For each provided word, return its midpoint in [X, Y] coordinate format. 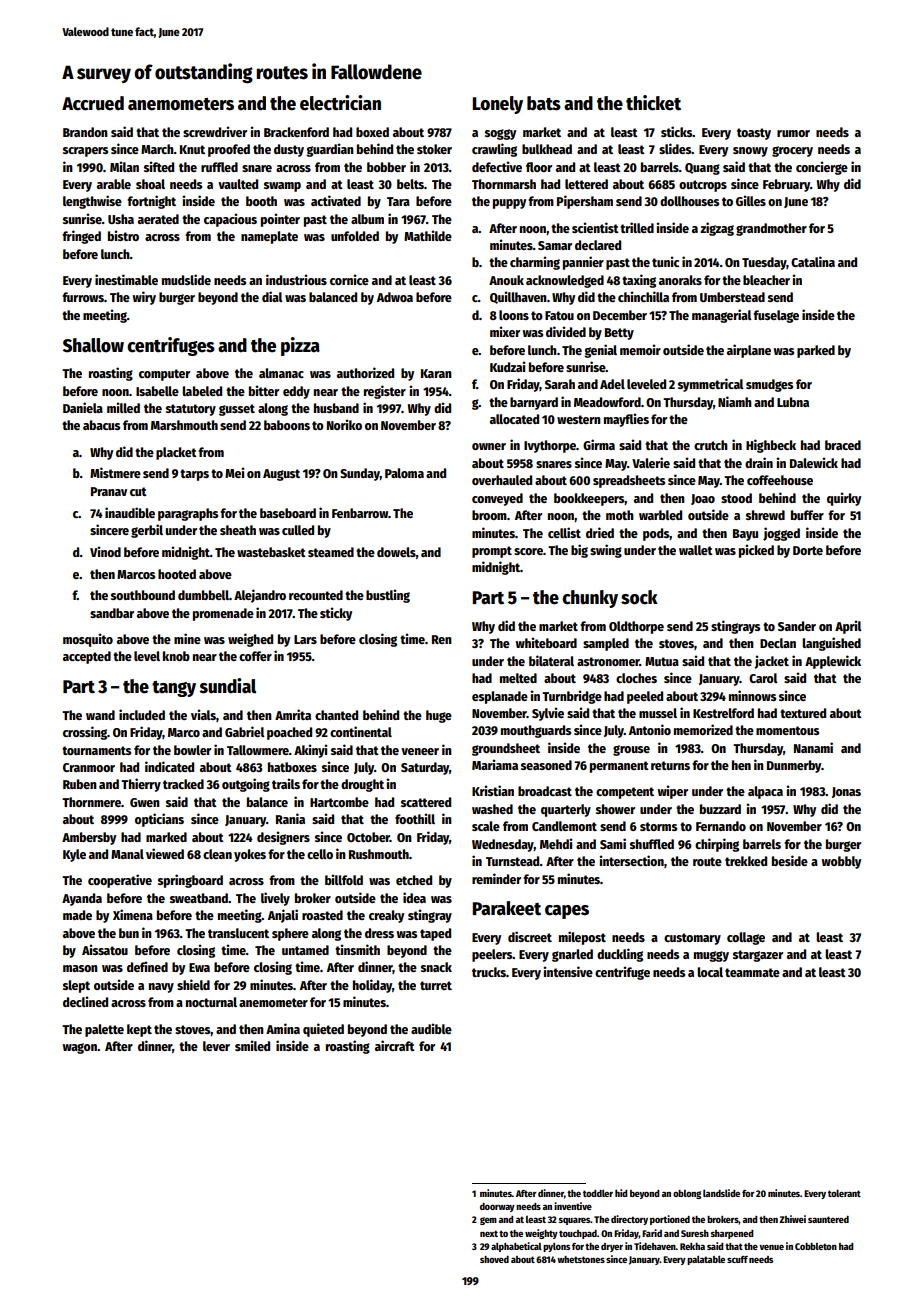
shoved [494, 1259]
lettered [586, 184]
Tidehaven [655, 1246]
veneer [420, 751]
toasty [754, 134]
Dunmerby [794, 766]
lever [216, 1046]
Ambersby [89, 838]
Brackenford [296, 132]
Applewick [833, 662]
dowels [396, 552]
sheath [238, 530]
